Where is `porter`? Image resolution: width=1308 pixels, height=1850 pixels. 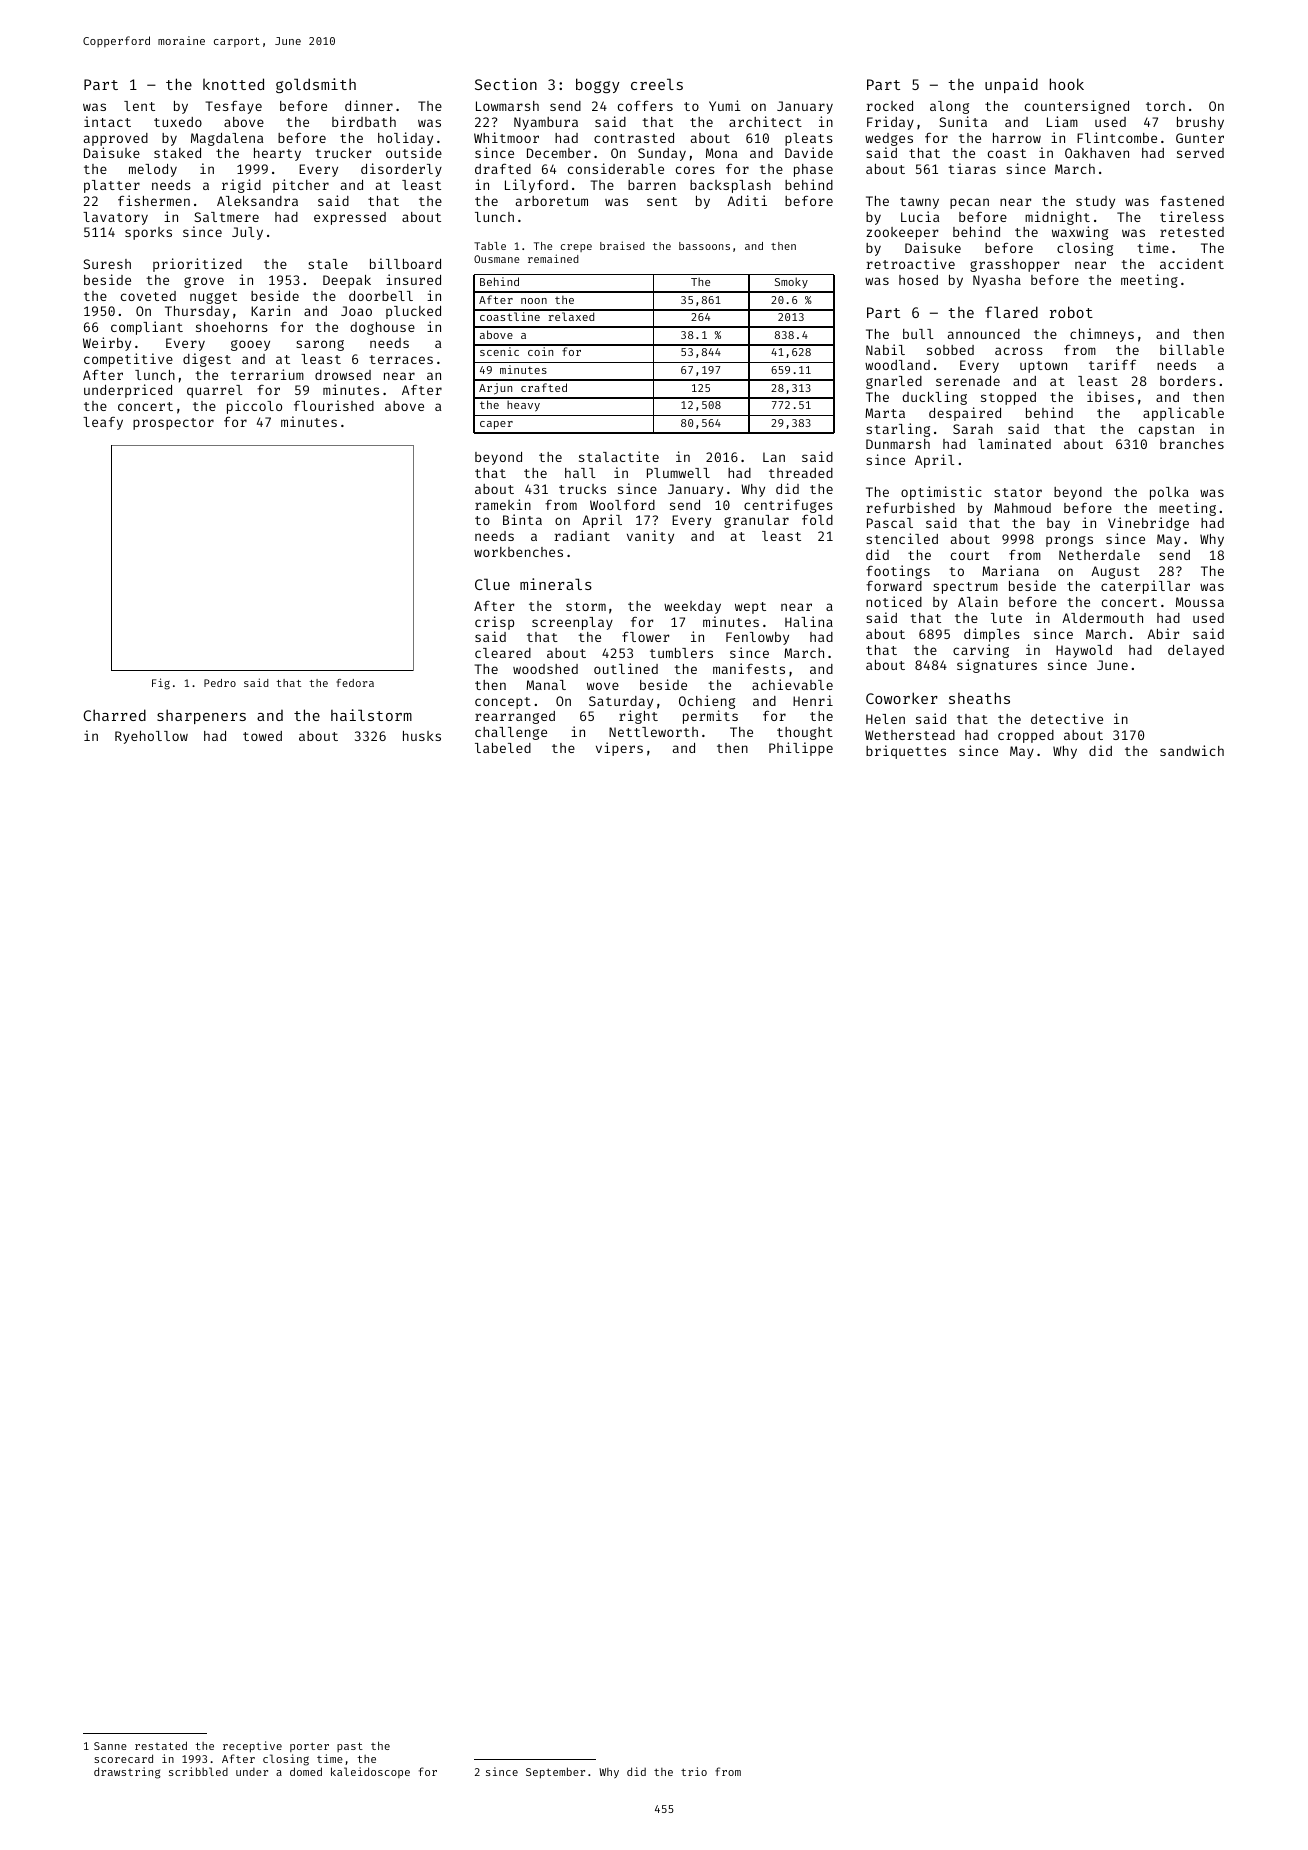 porter is located at coordinates (309, 1747).
